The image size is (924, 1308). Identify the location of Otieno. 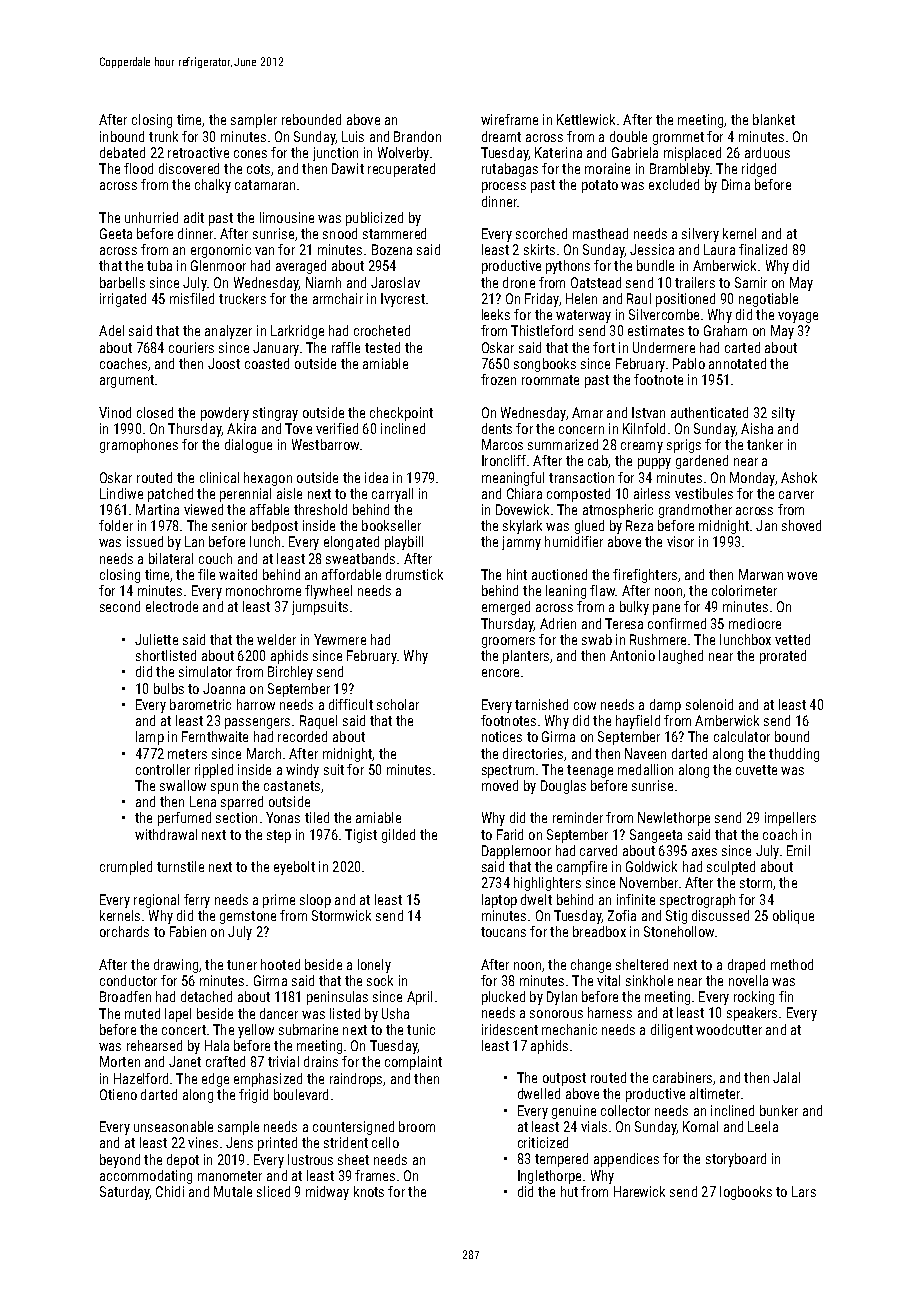
(118, 1094).
